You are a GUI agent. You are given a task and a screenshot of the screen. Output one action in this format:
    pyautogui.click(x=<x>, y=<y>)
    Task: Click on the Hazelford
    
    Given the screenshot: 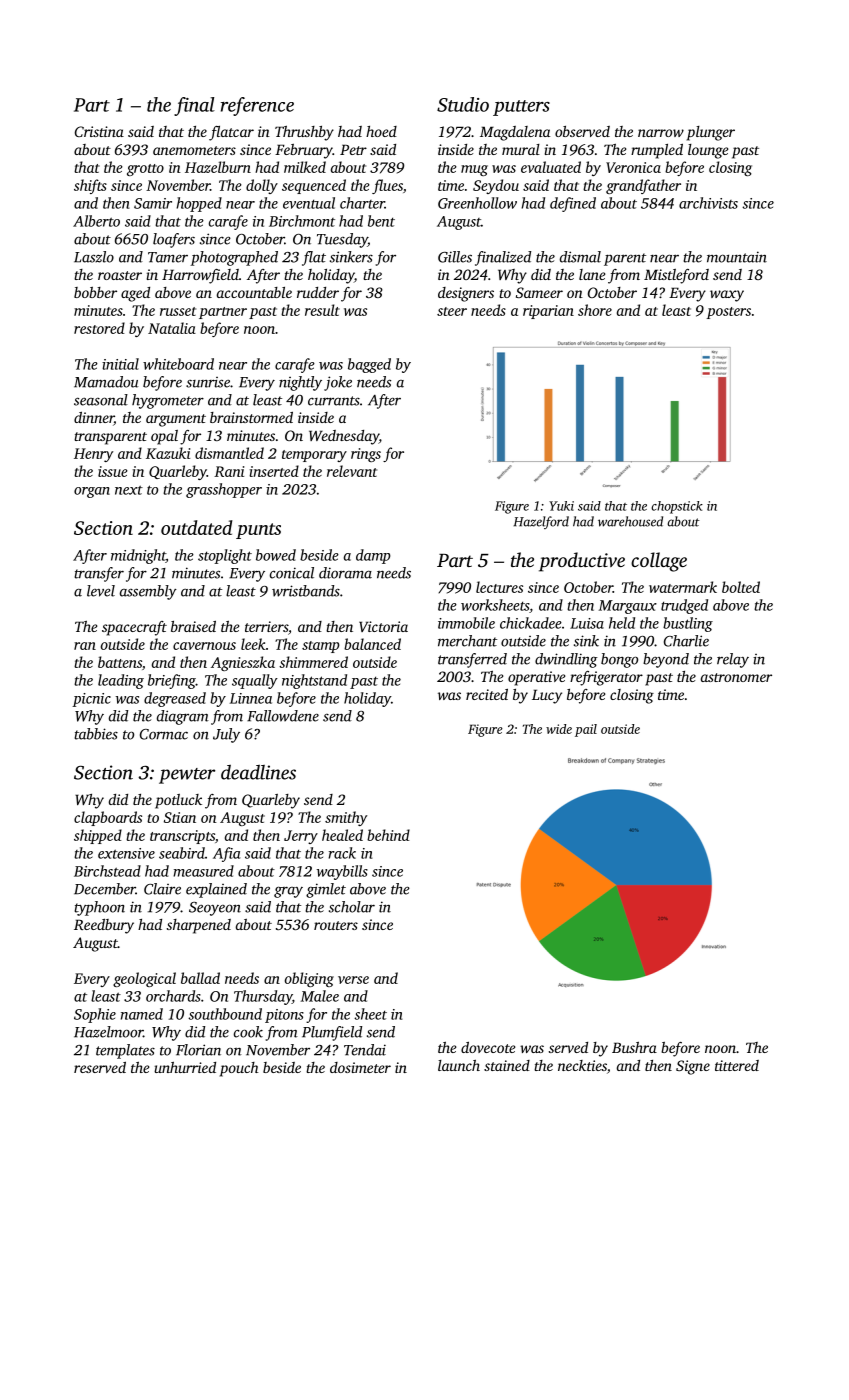 What is the action you would take?
    pyautogui.click(x=541, y=522)
